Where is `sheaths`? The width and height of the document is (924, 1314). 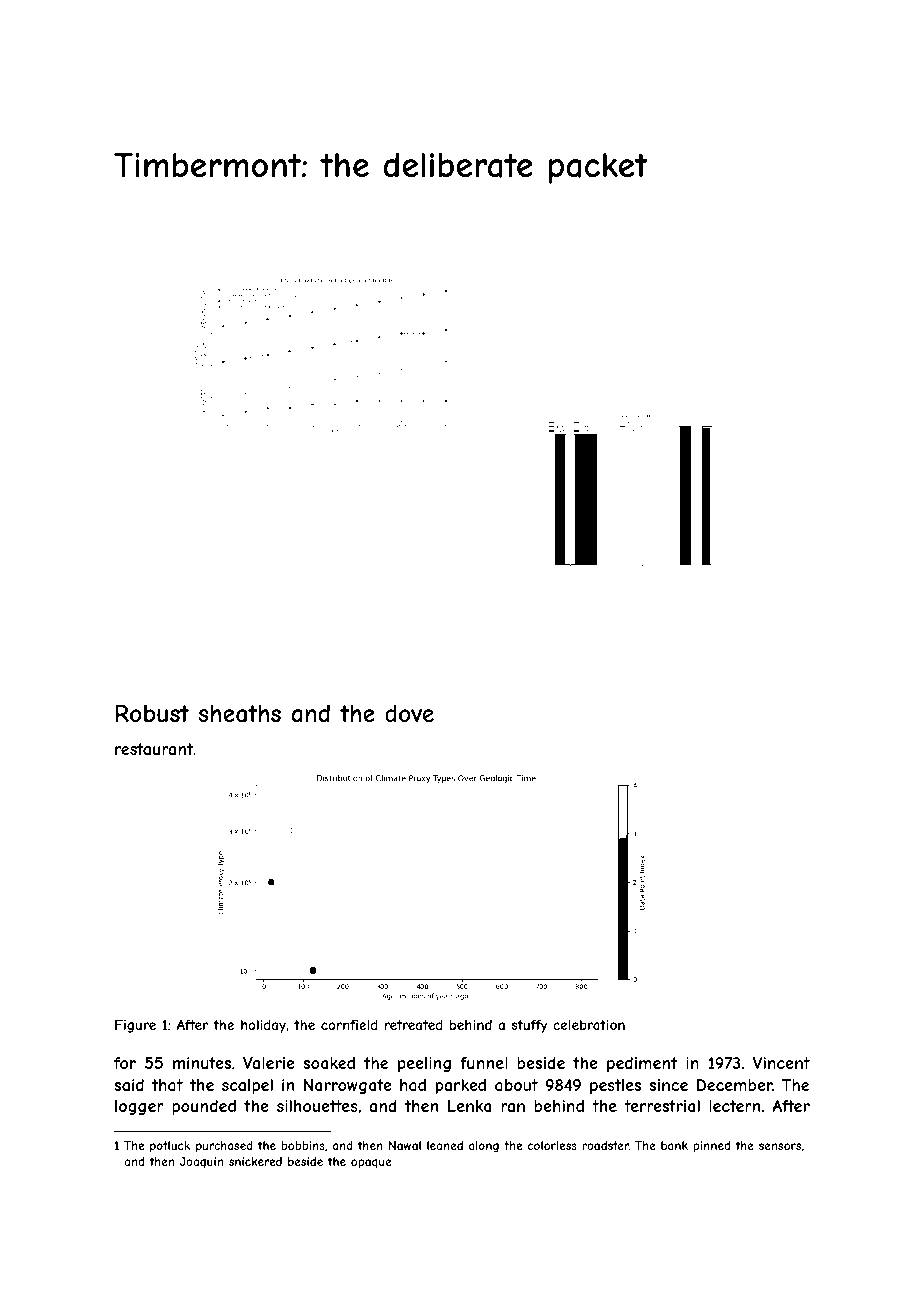
sheaths is located at coordinates (239, 714).
